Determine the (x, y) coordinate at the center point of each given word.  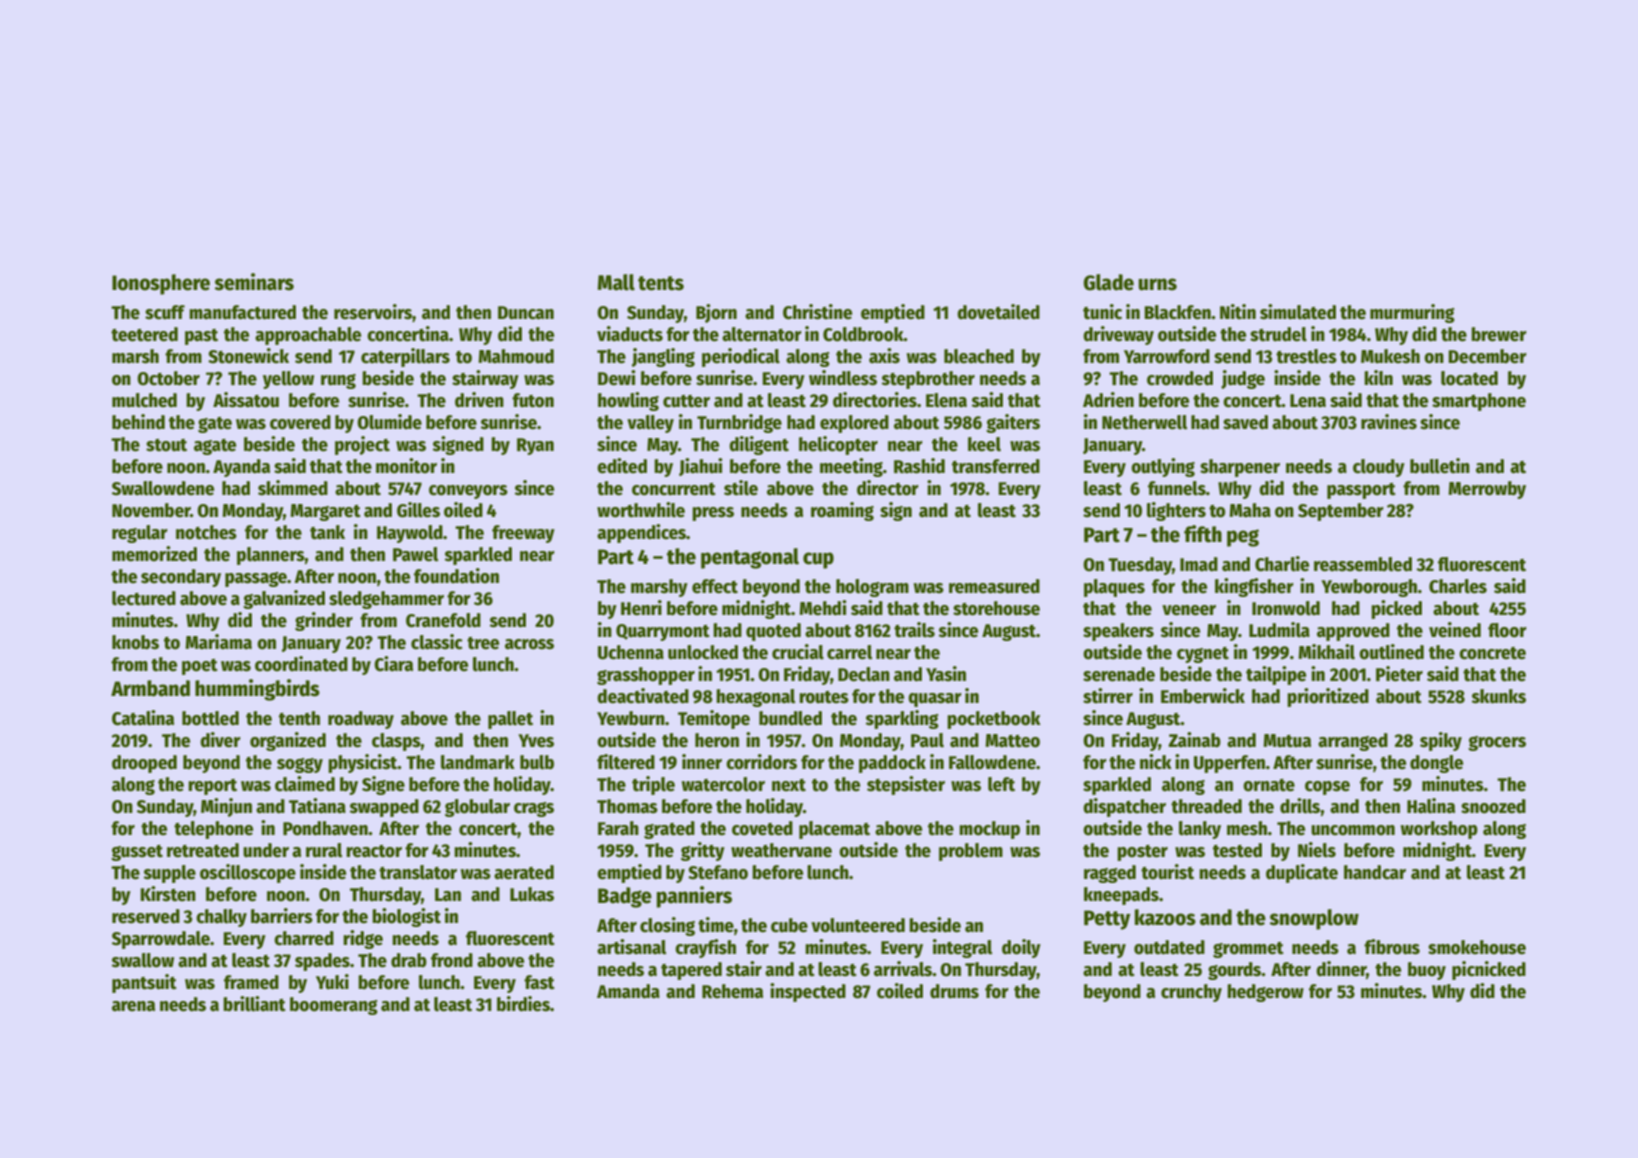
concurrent (674, 489)
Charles (1458, 586)
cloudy (1379, 468)
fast (539, 982)
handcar (1375, 872)
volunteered (858, 925)
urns (1157, 284)
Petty (1107, 920)
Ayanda (241, 468)
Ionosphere (161, 284)
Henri (641, 608)
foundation (456, 576)
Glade (1108, 282)
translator (418, 872)
